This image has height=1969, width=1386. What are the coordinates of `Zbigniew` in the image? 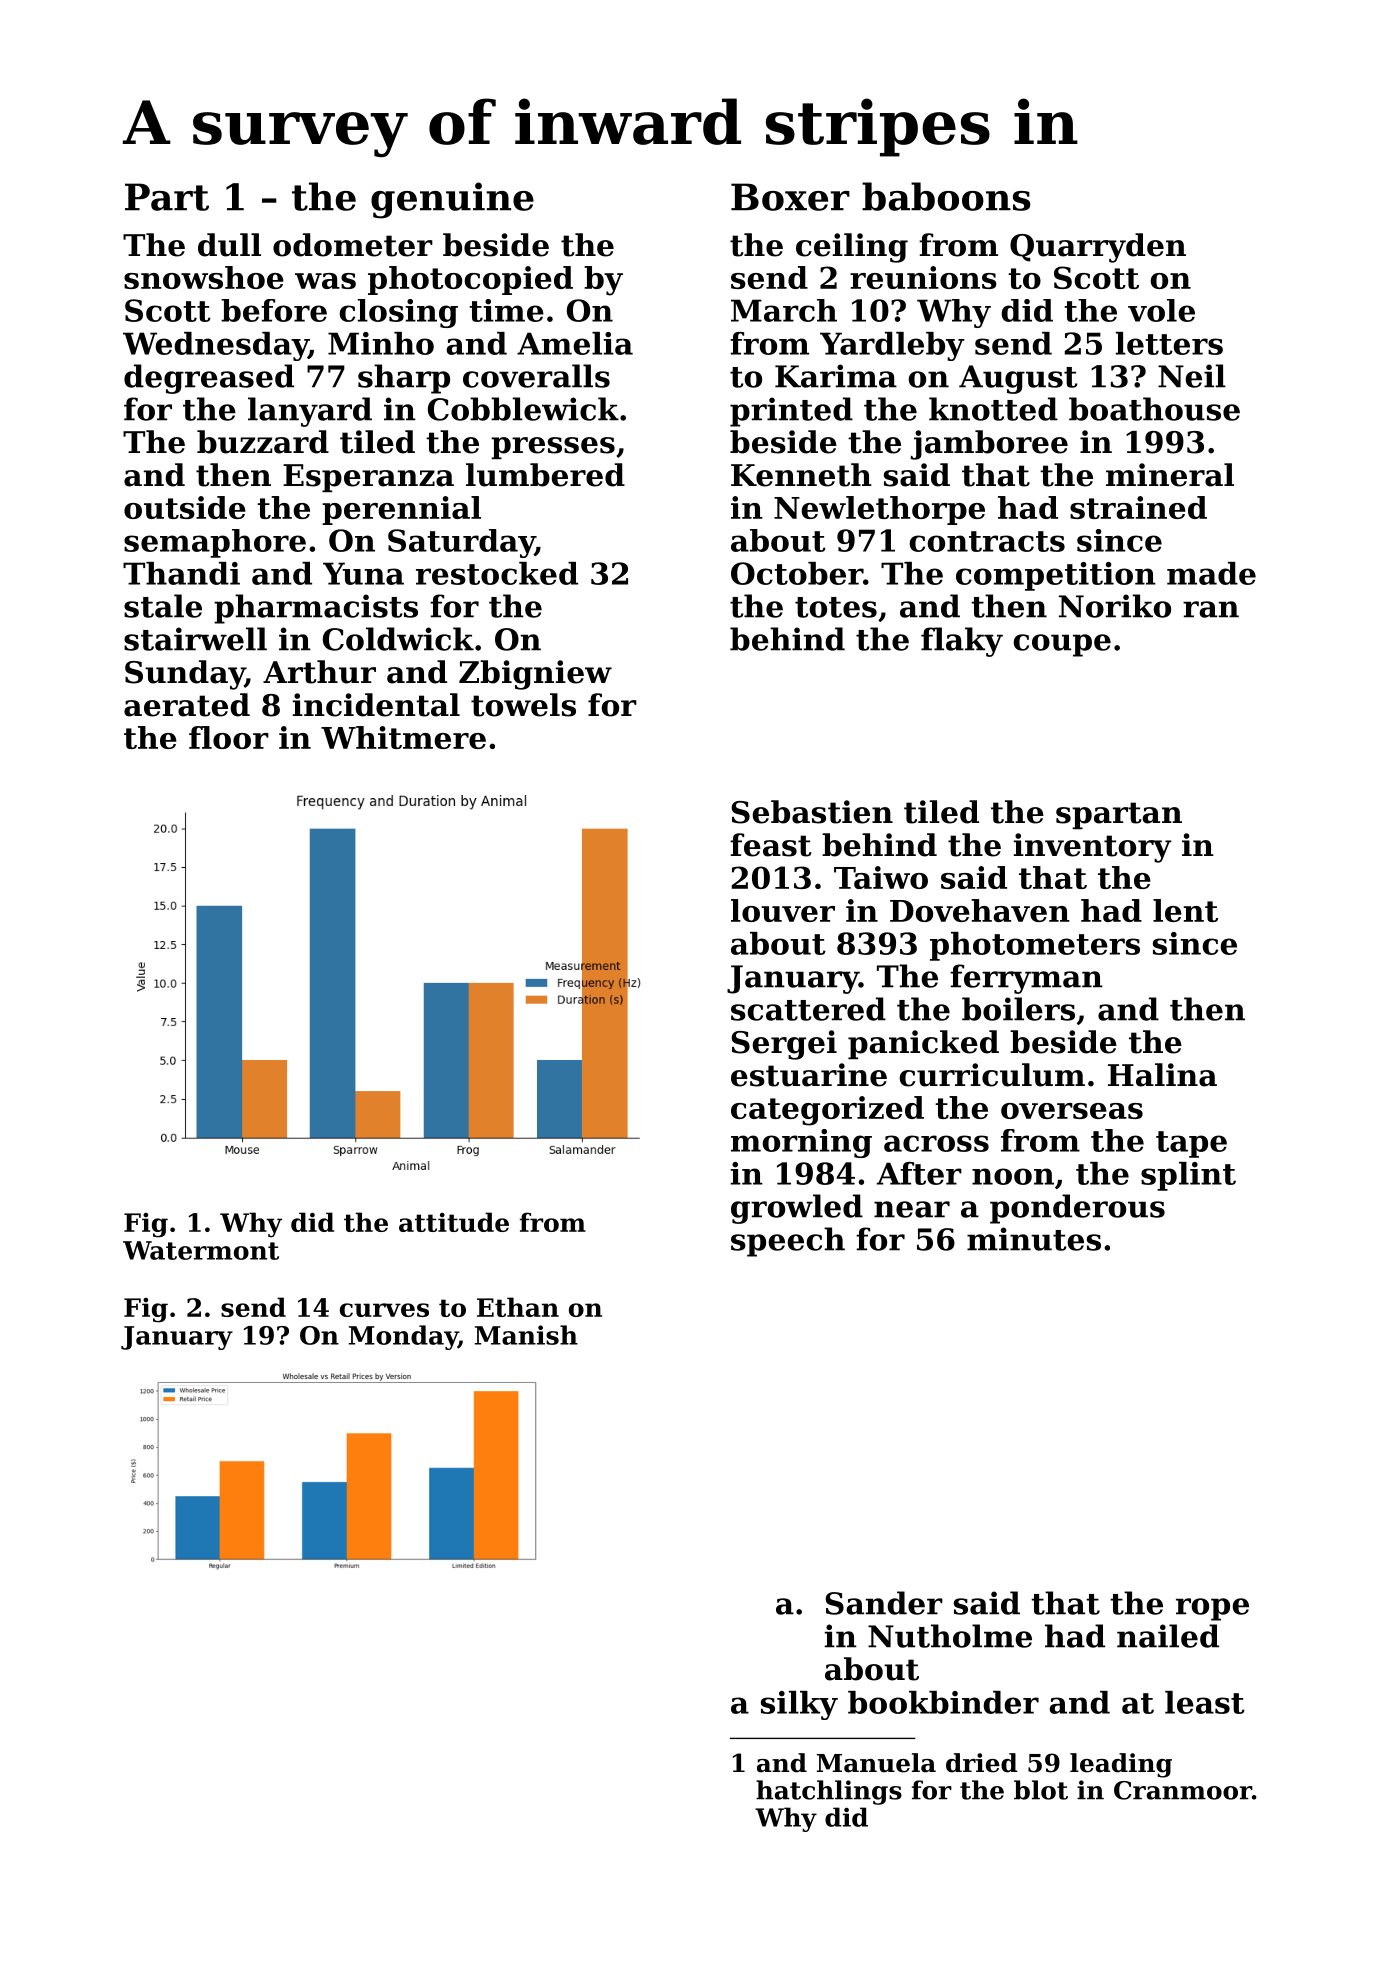 It's located at (535, 675).
